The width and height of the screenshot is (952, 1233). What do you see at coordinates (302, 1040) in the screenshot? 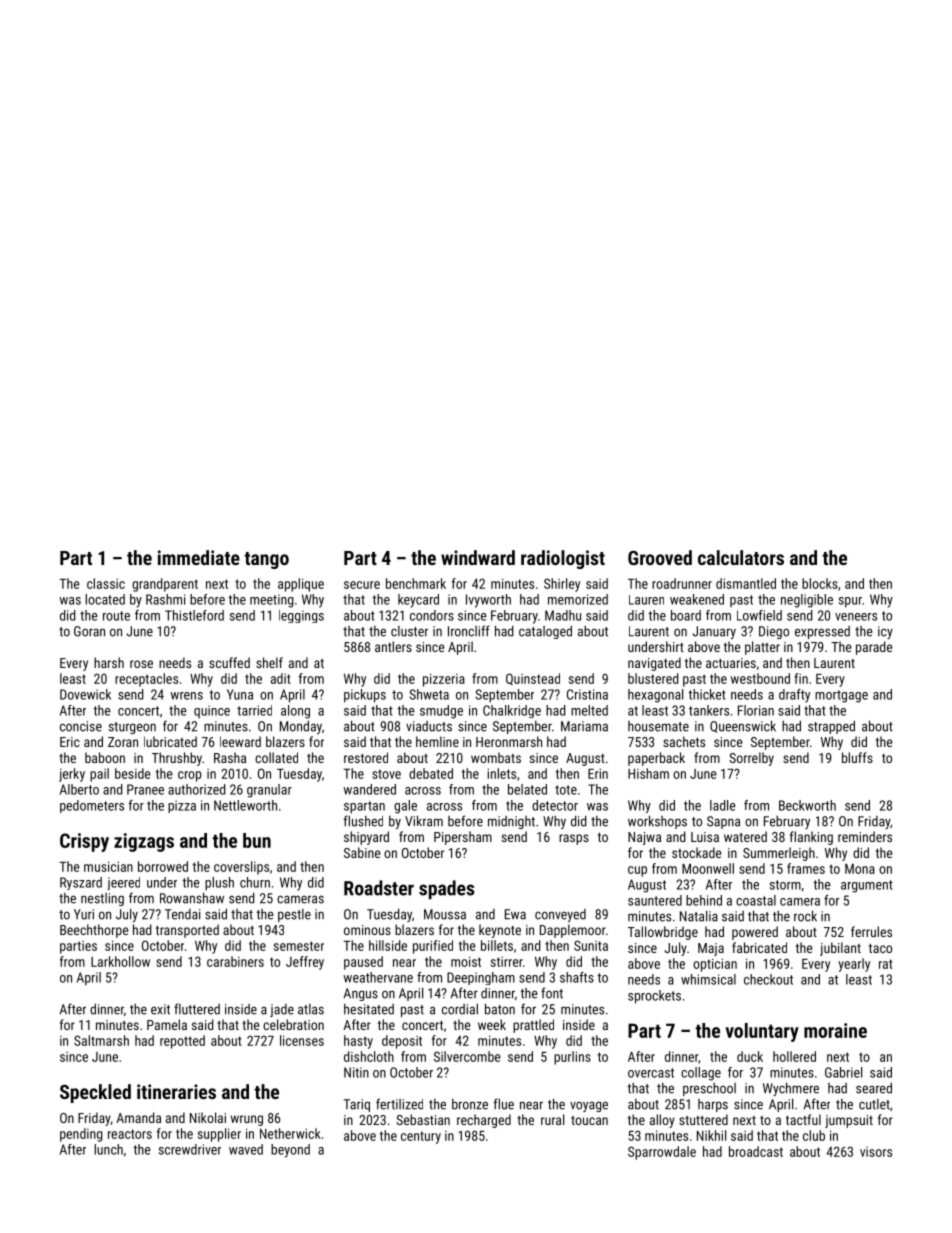
I see `licenses` at bounding box center [302, 1040].
